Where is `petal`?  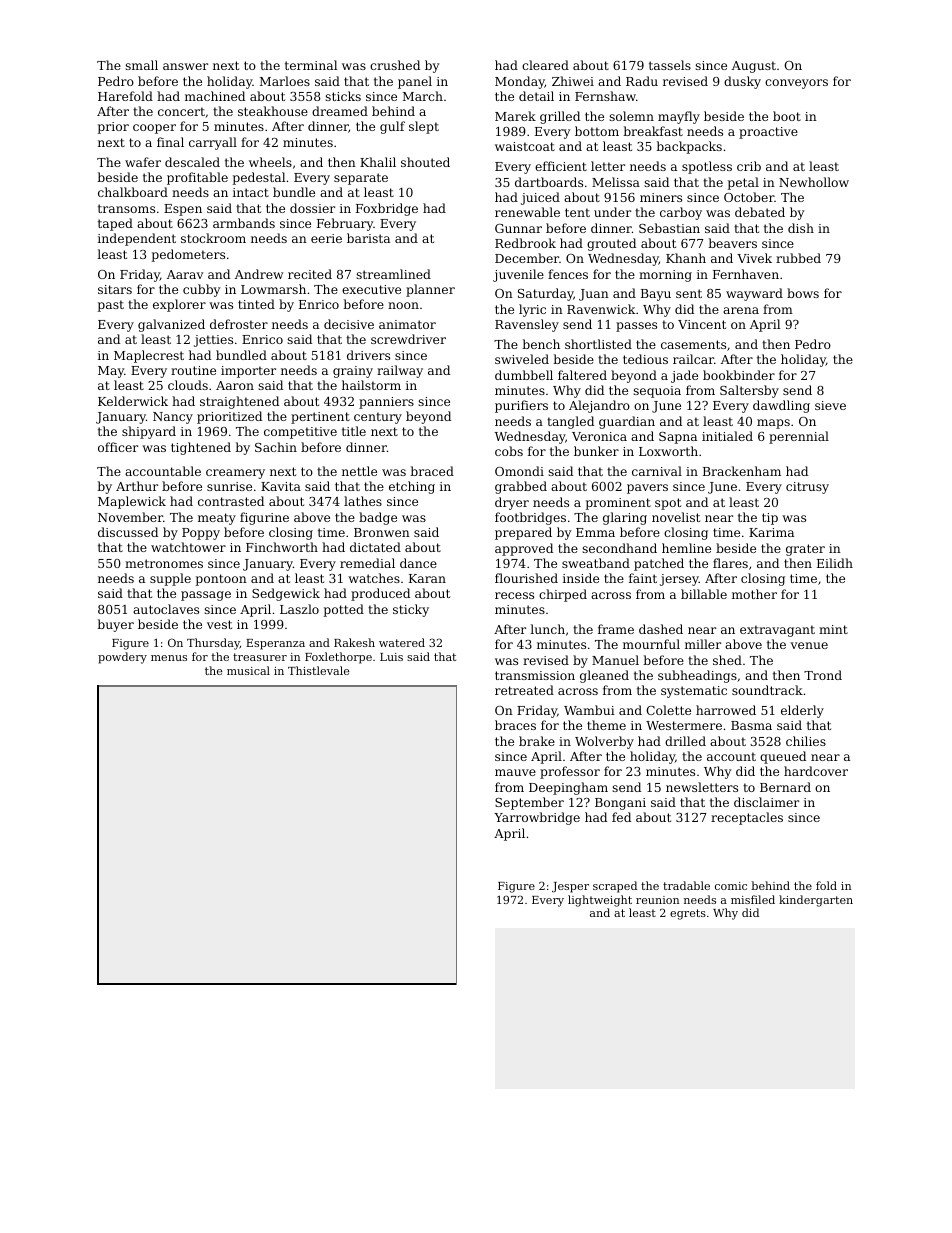
petal is located at coordinates (743, 183).
